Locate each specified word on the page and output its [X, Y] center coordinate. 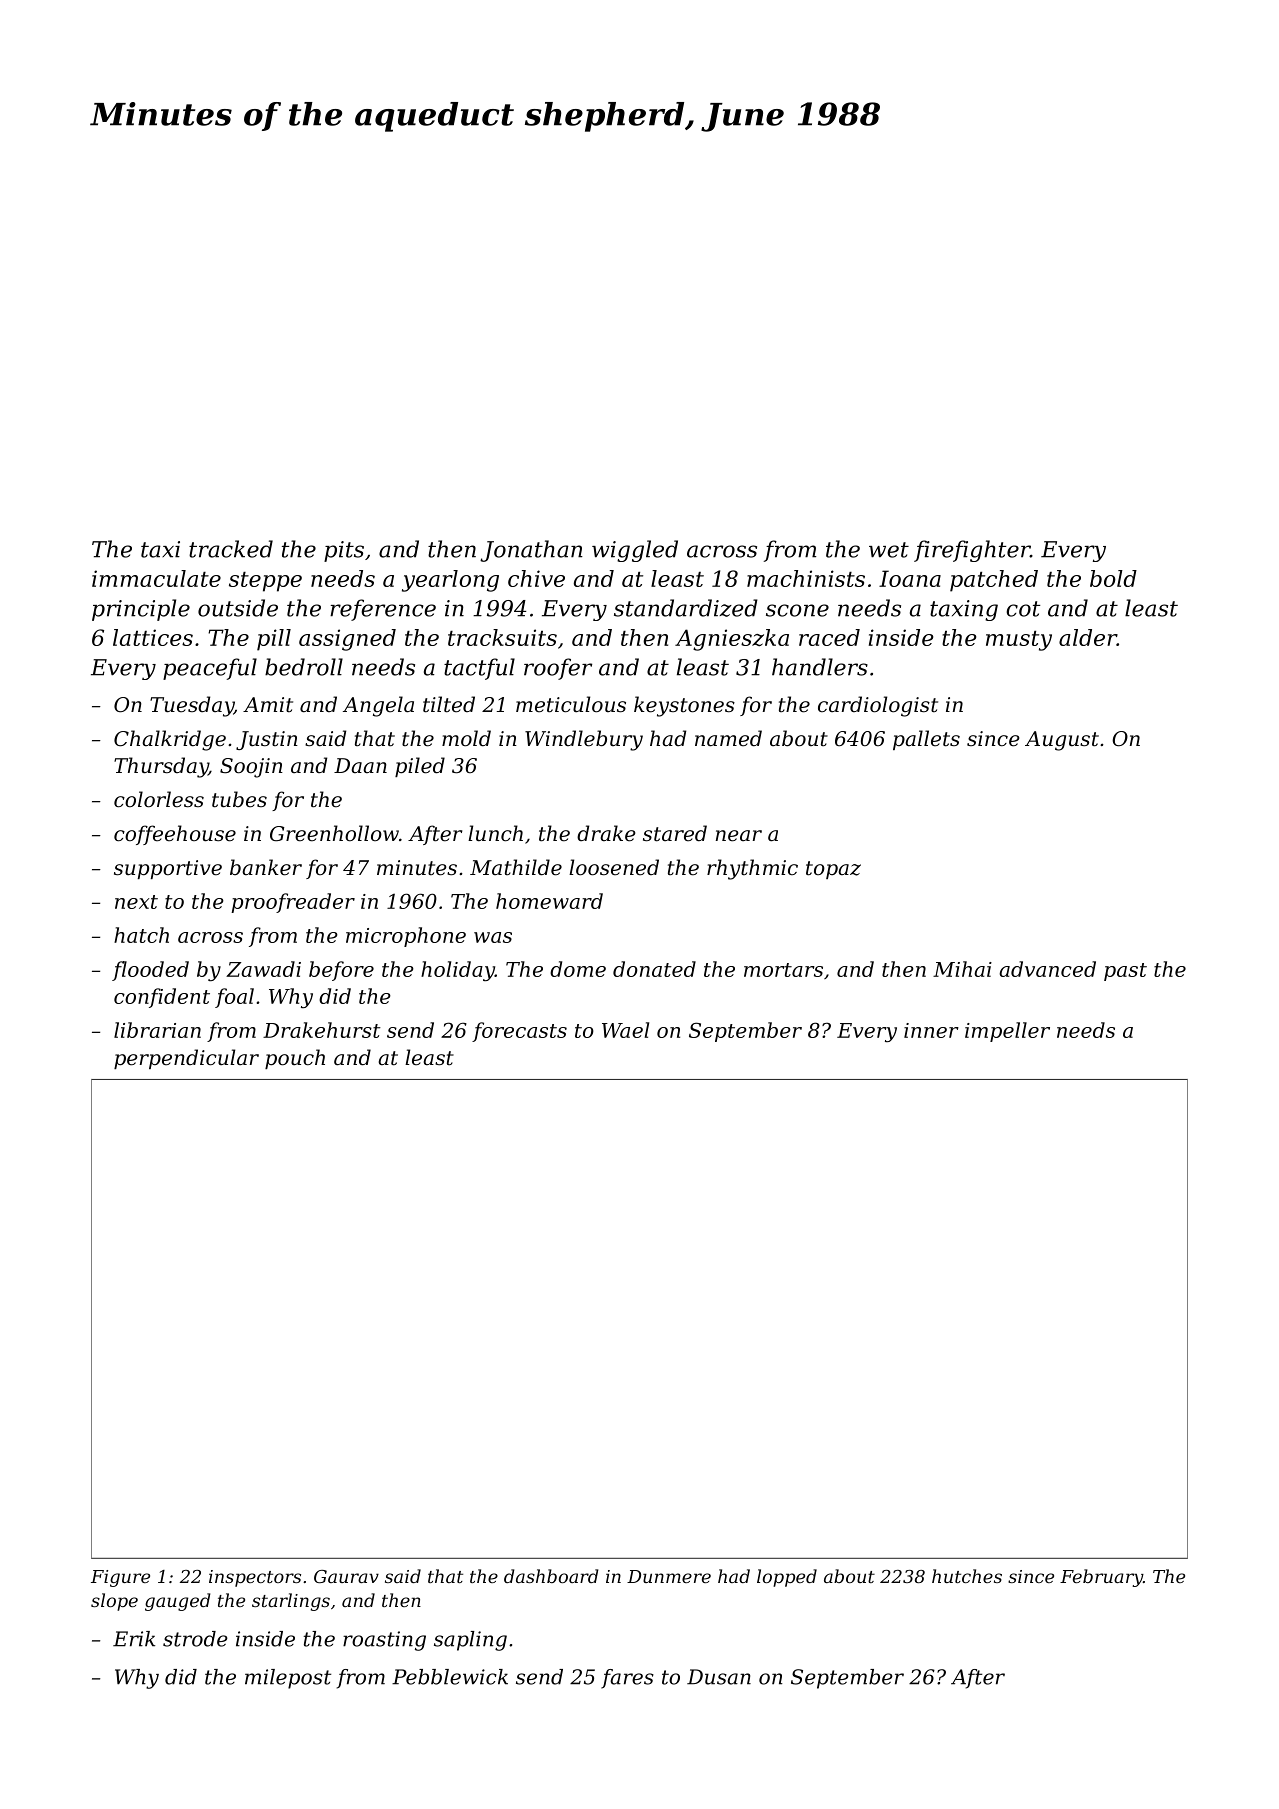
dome [578, 969]
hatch [141, 935]
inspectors [255, 1578]
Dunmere [669, 1576]
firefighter [972, 551]
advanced [1047, 969]
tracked [231, 549]
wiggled [635, 551]
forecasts [519, 1032]
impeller [1007, 1032]
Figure [120, 1578]
